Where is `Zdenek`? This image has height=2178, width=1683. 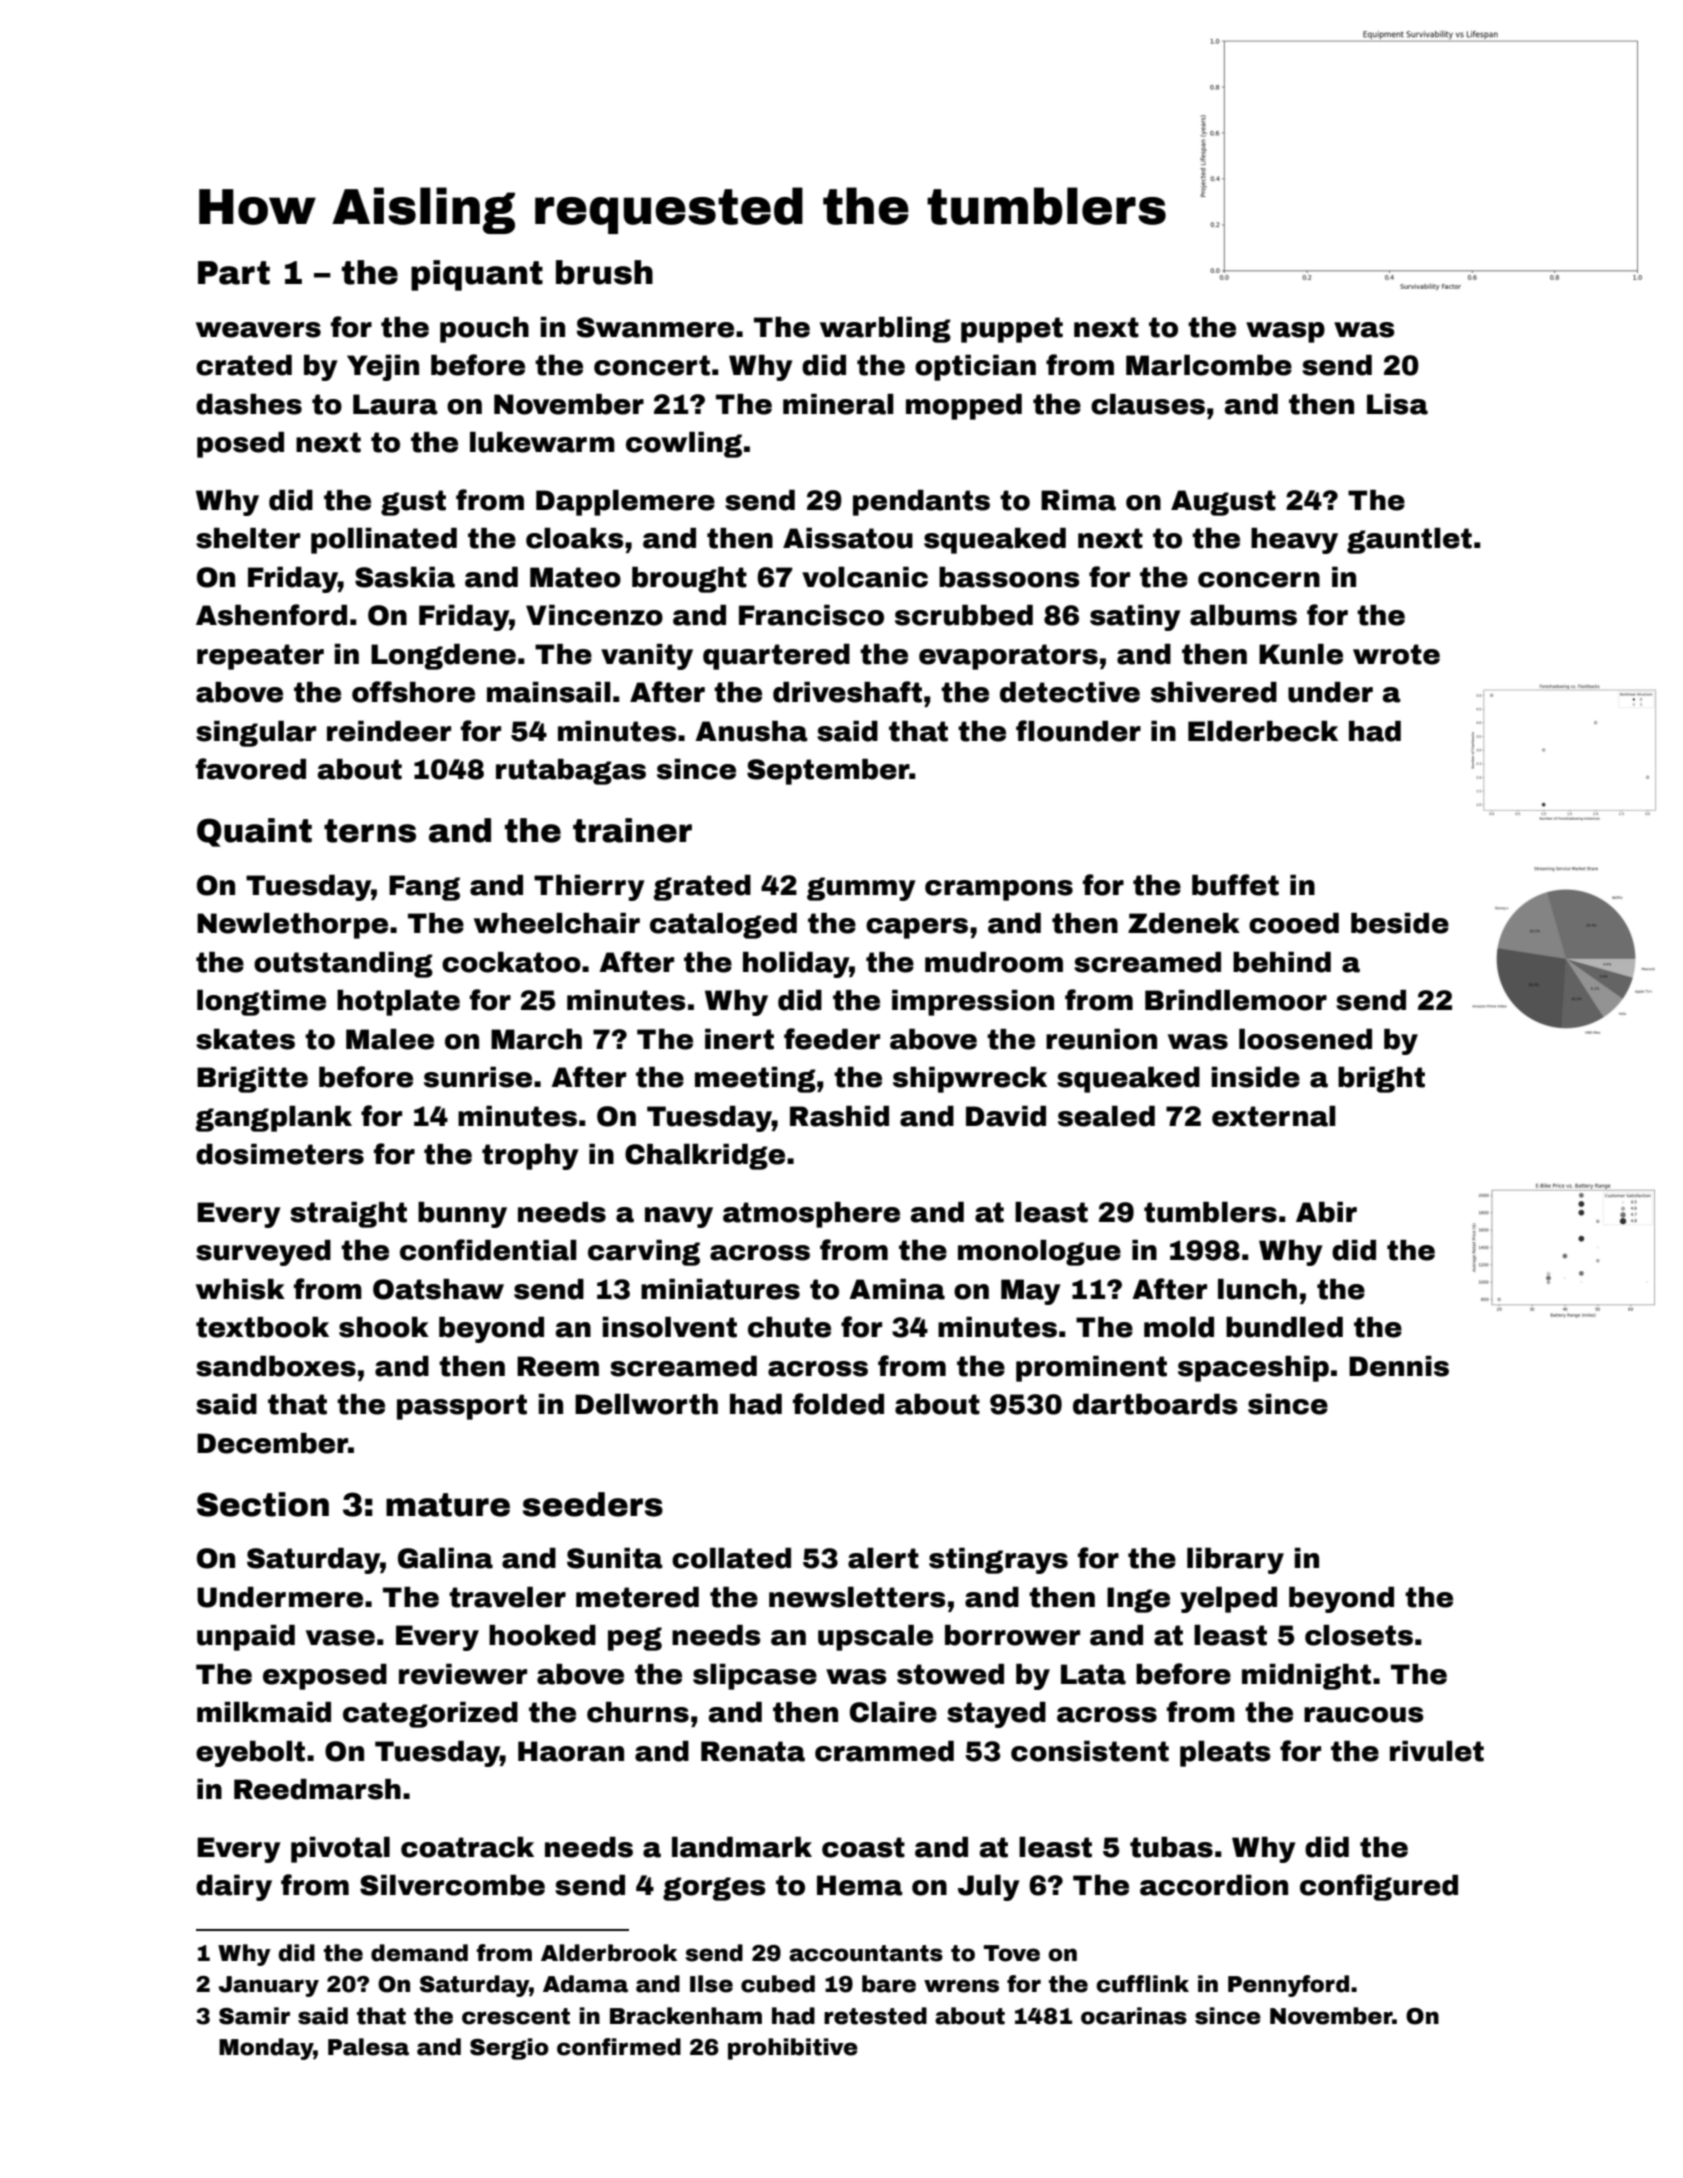 Zdenek is located at coordinates (1184, 923).
